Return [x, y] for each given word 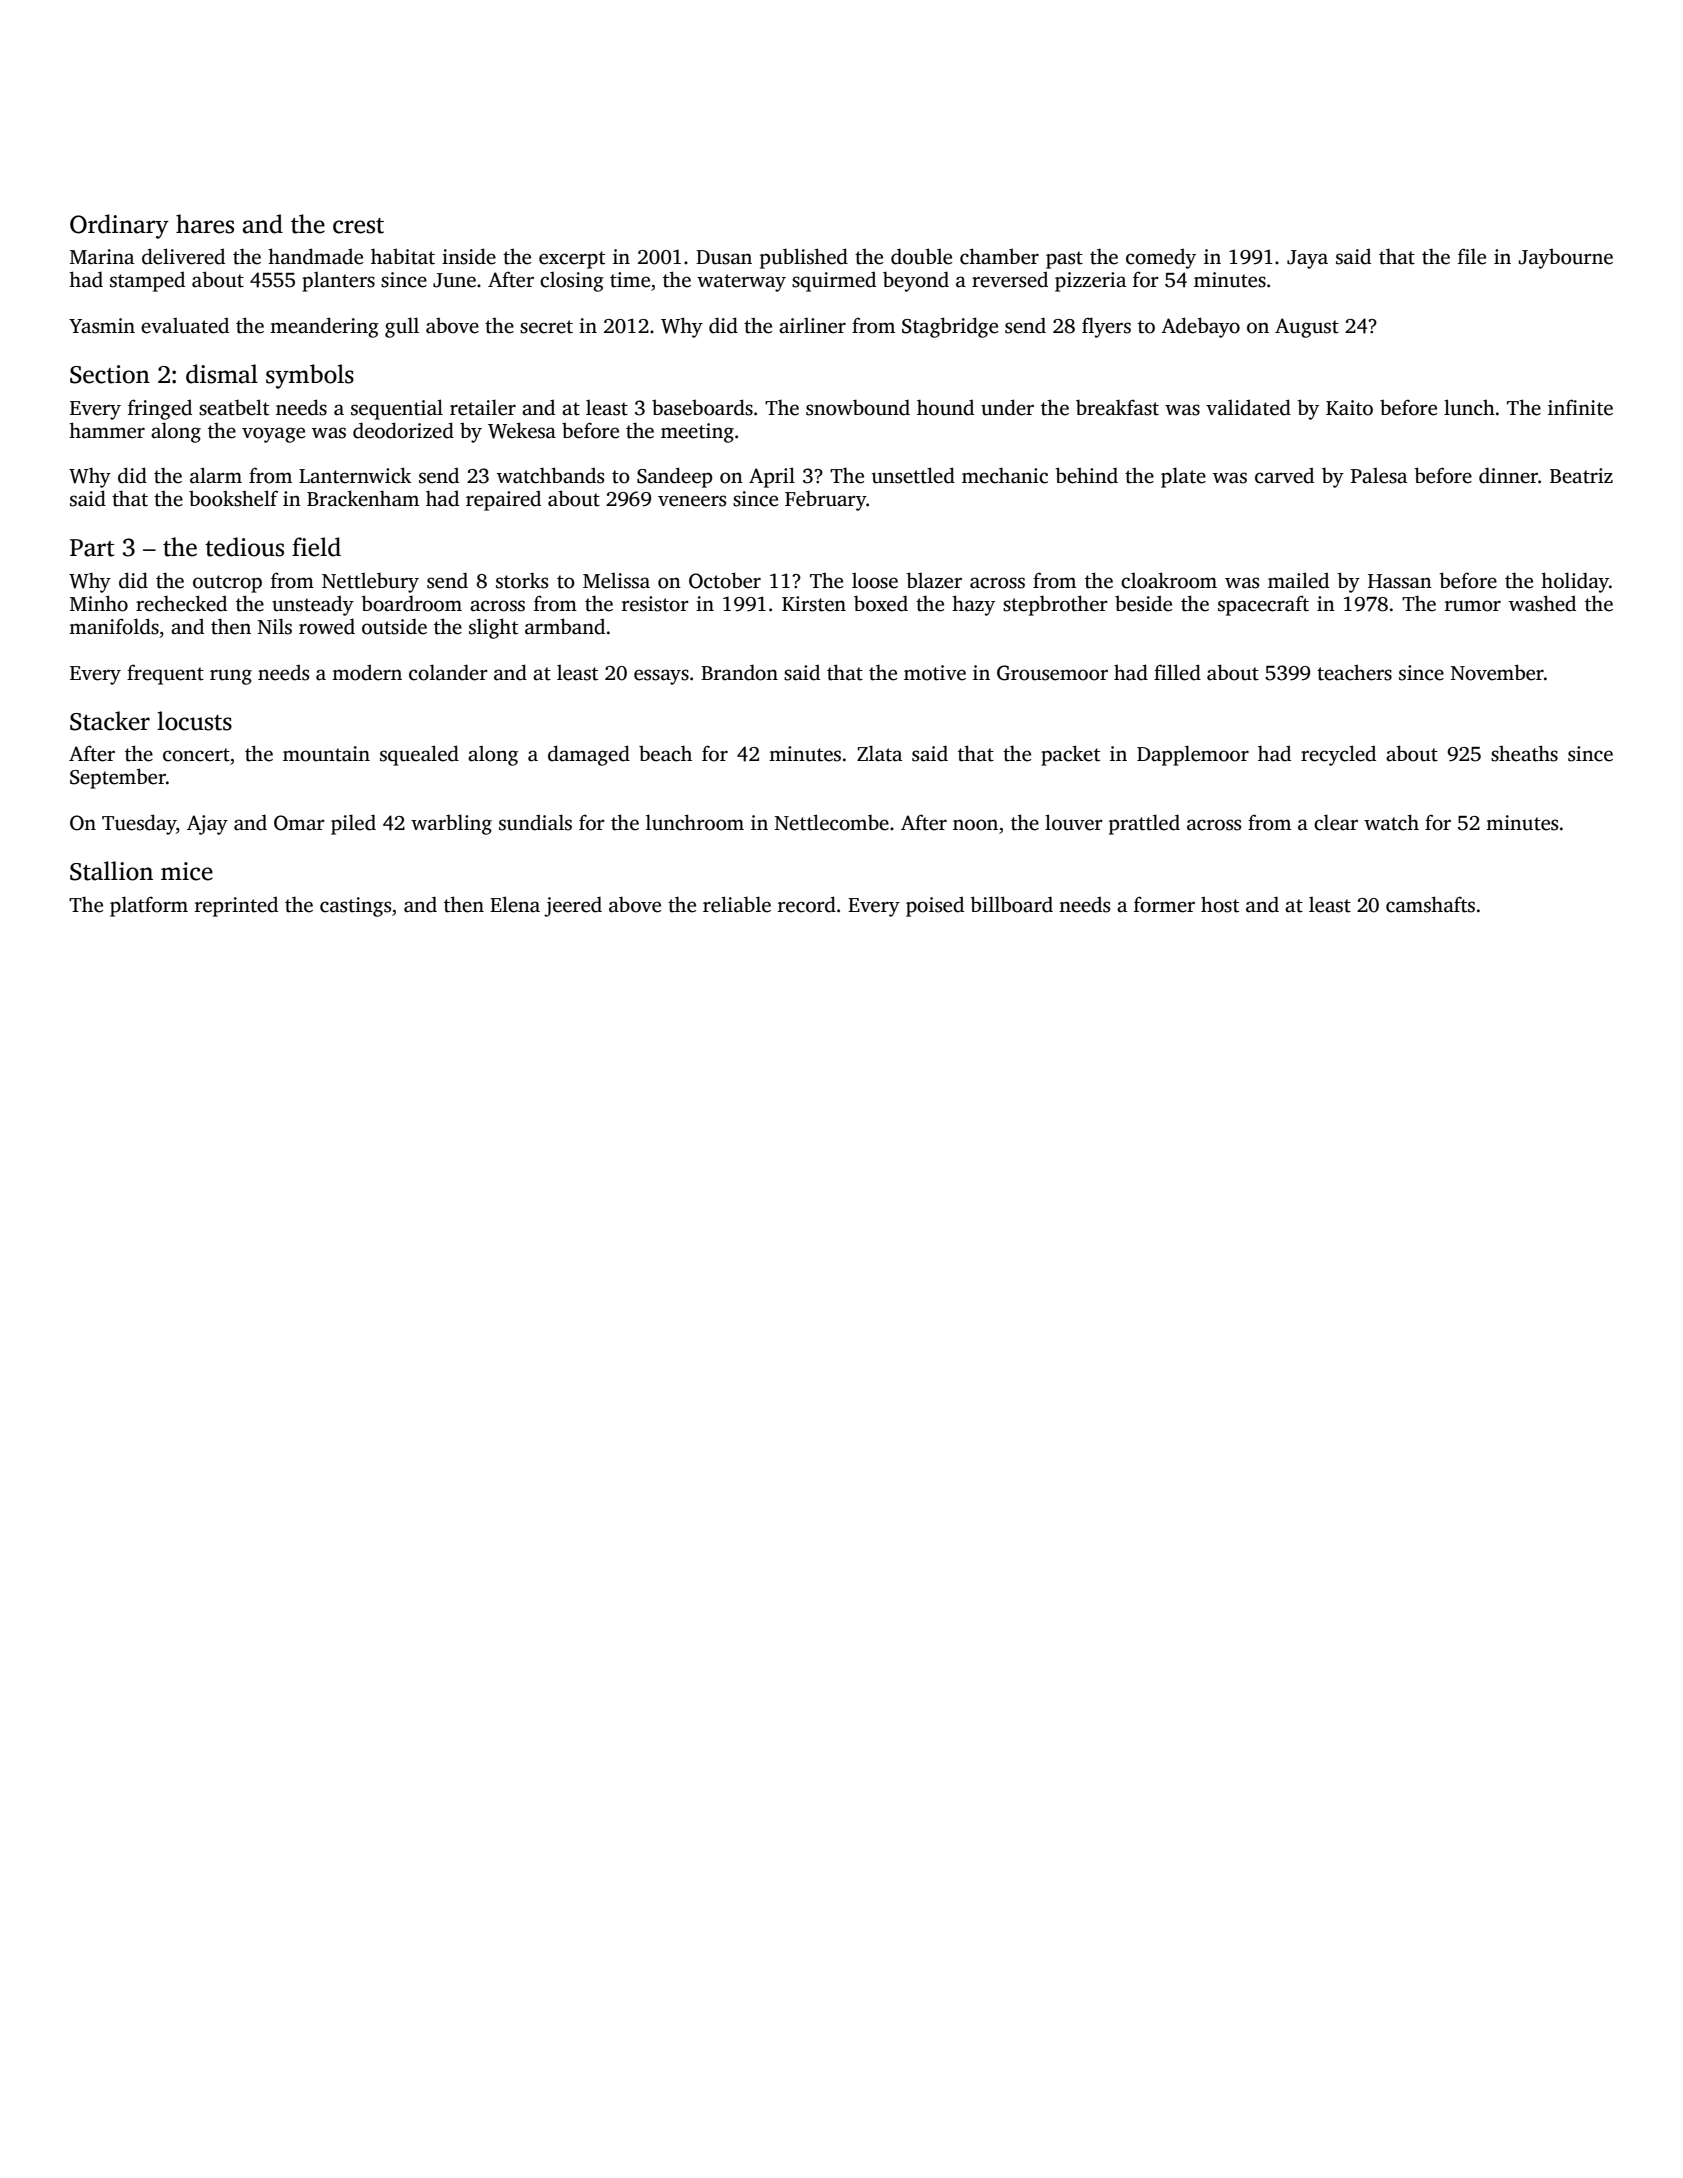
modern [367, 672]
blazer [934, 580]
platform [149, 906]
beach [665, 753]
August [1307, 328]
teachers [1354, 672]
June [454, 280]
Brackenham [363, 498]
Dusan [724, 257]
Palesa [1379, 476]
